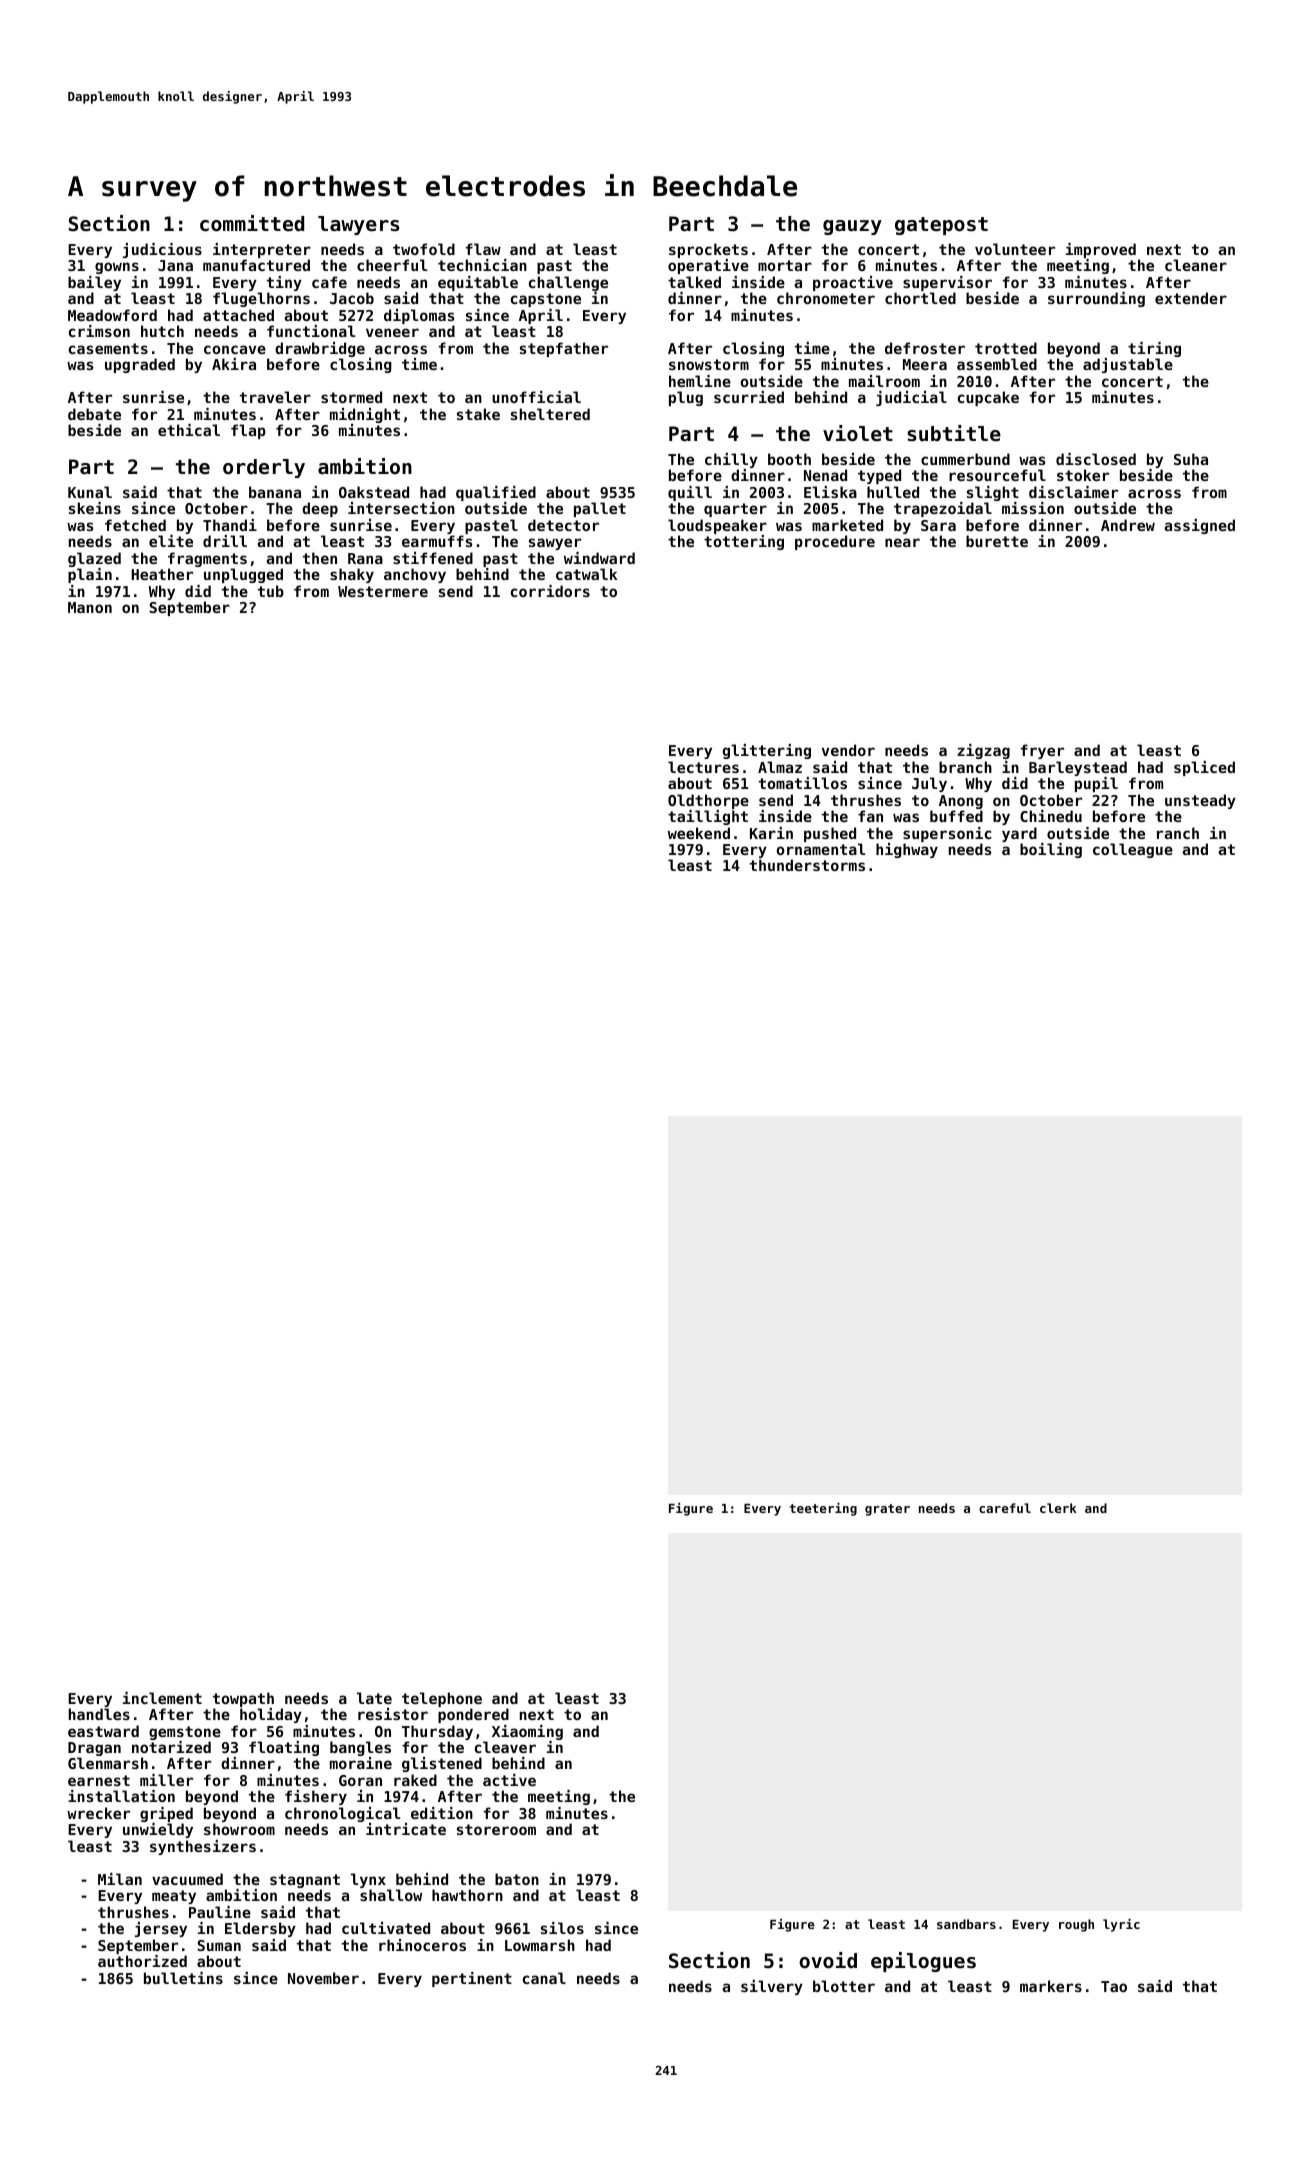 The height and width of the screenshot is (2157, 1310). Describe the element at coordinates (947, 834) in the screenshot. I see `supersonic` at that location.
